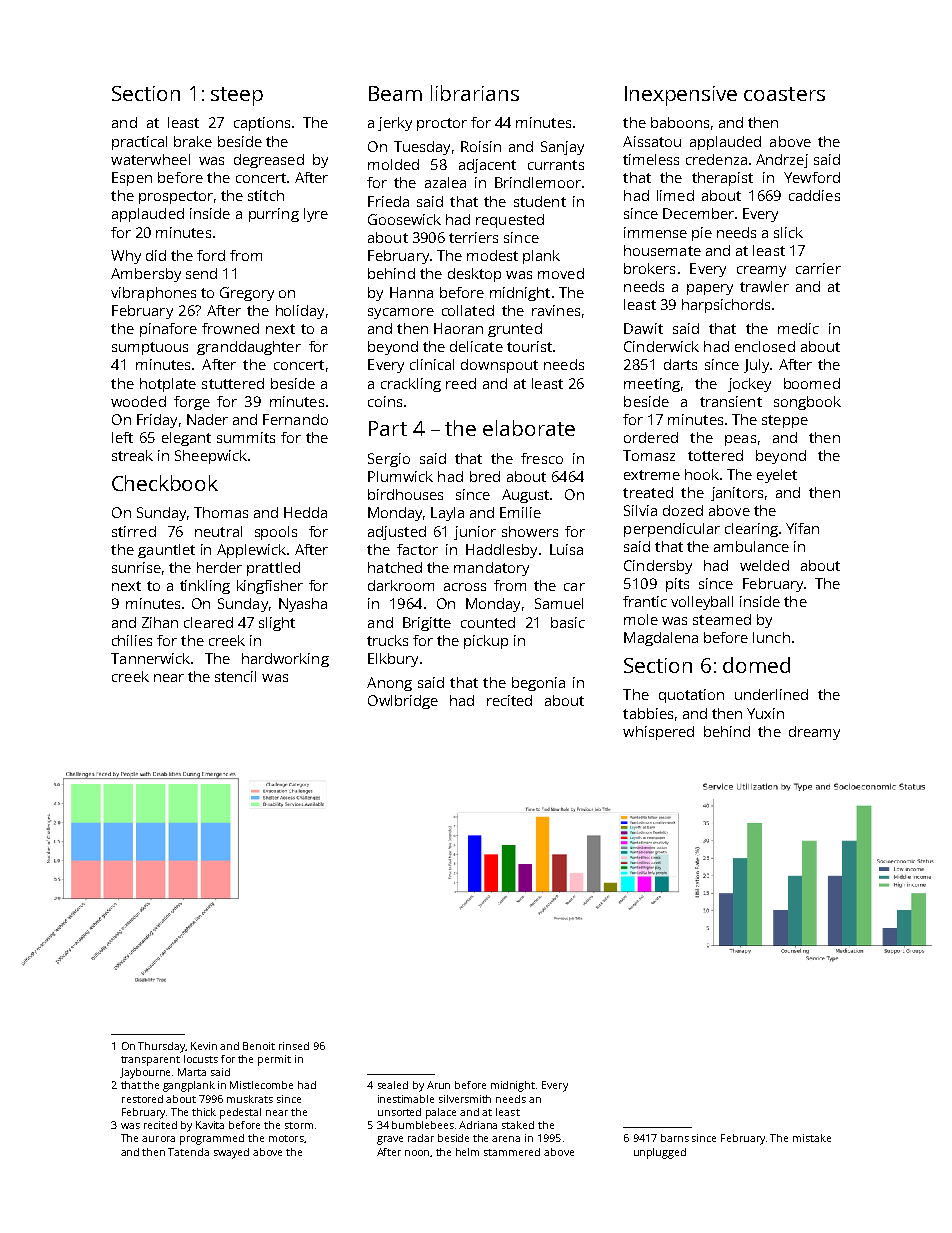 The height and width of the screenshot is (1233, 952). What do you see at coordinates (142, 1099) in the screenshot?
I see `restored` at bounding box center [142, 1099].
